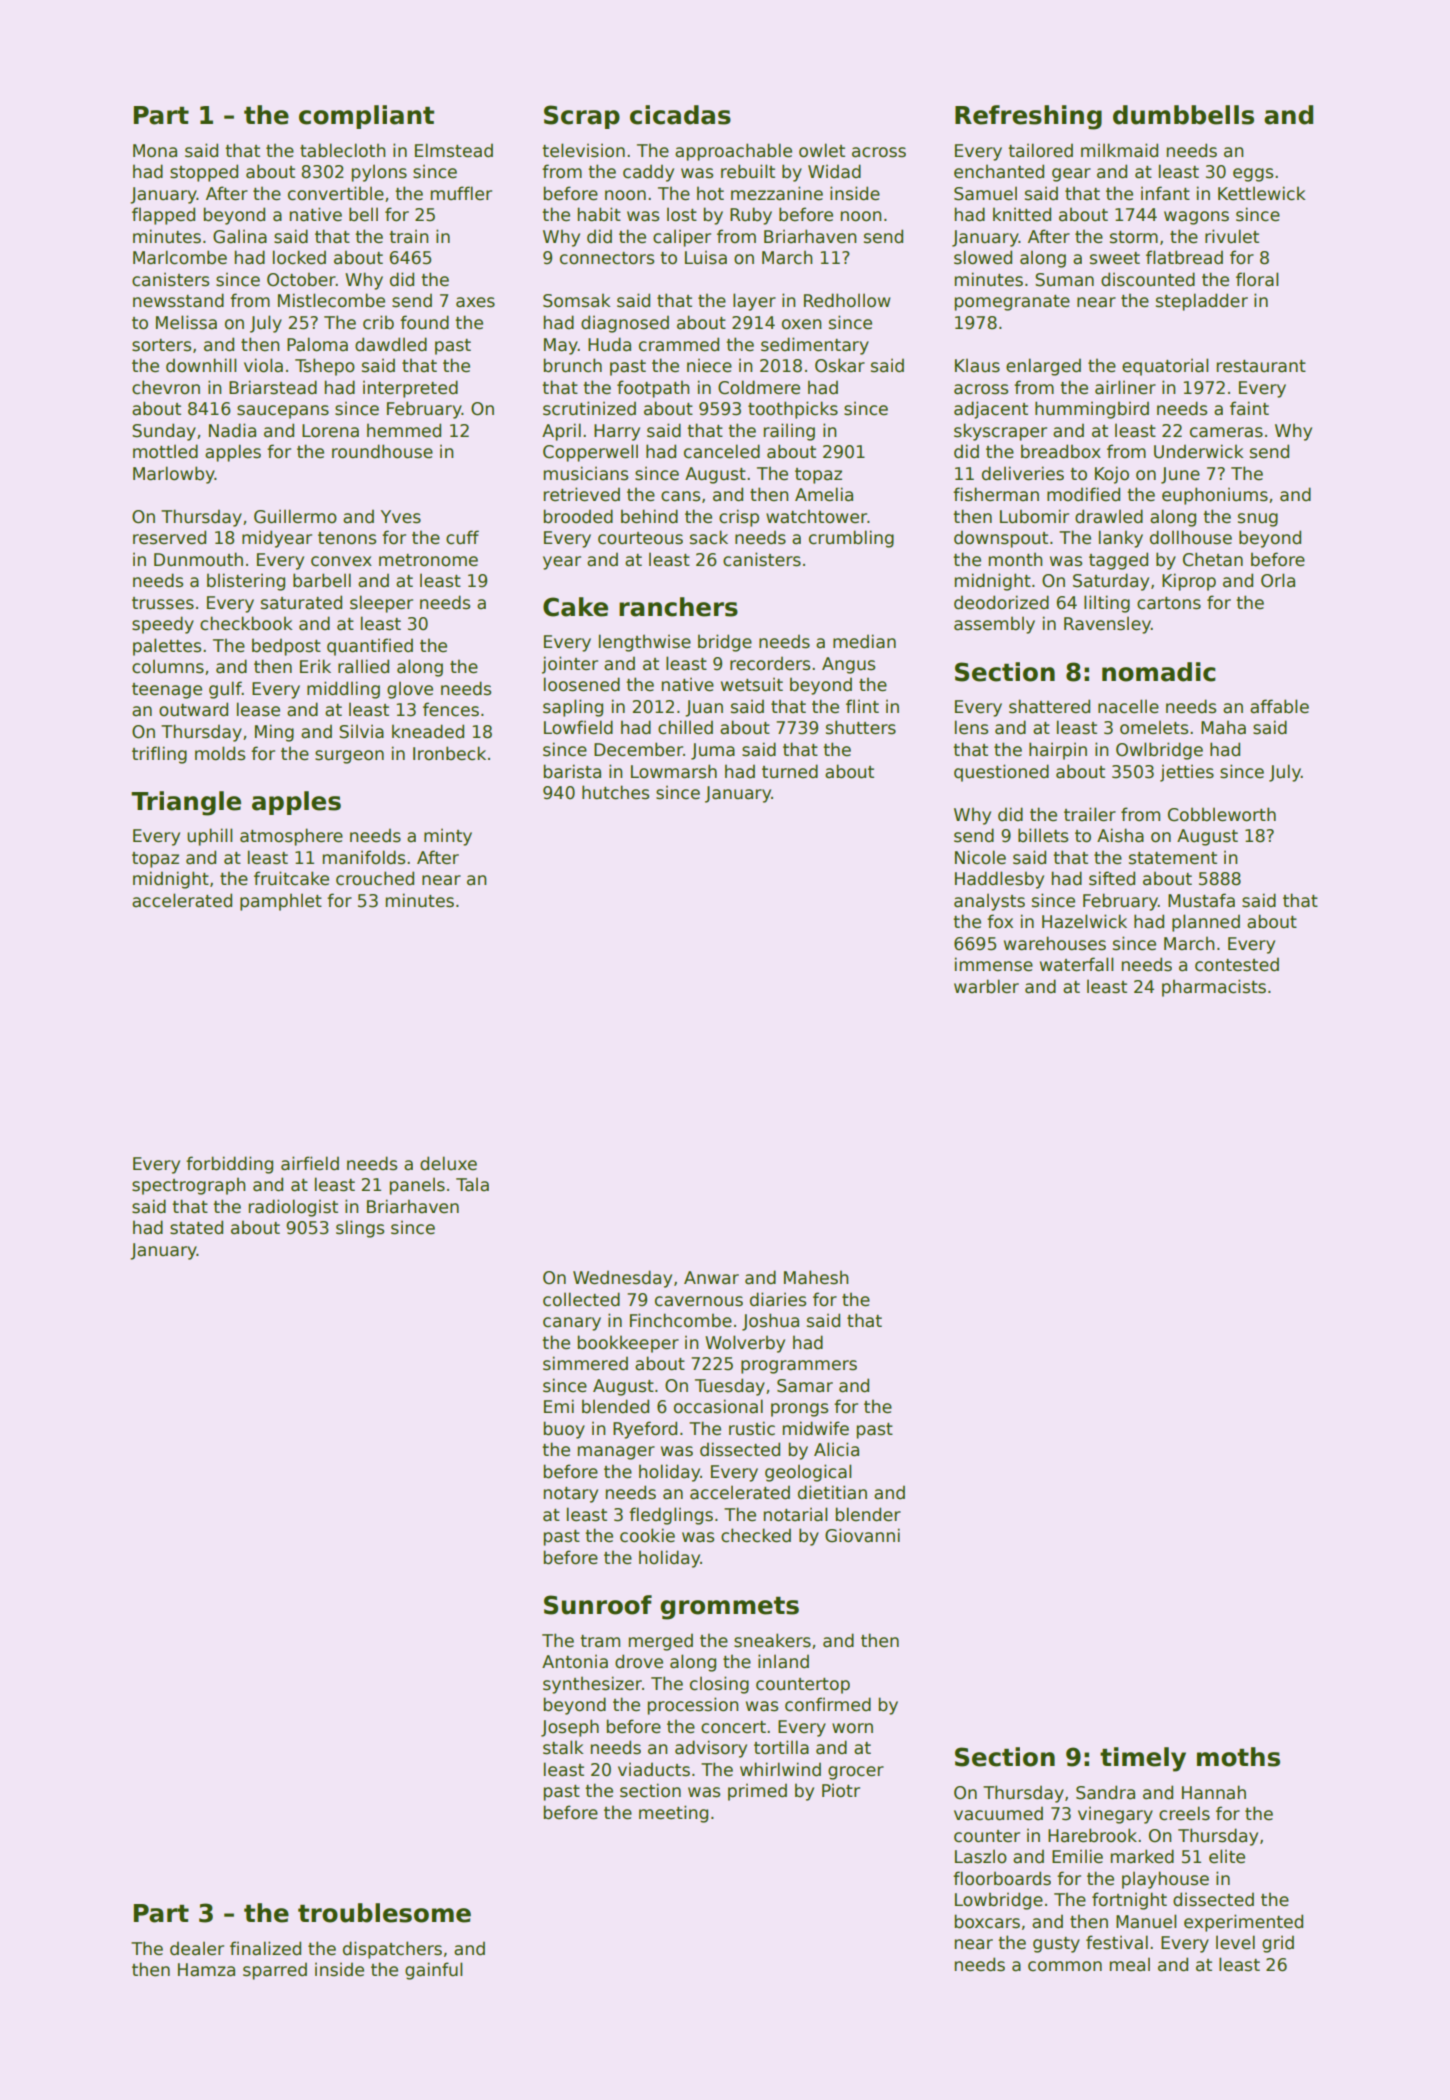 This page has width=1450, height=2100. What do you see at coordinates (433, 1971) in the page?
I see `gainful` at bounding box center [433, 1971].
